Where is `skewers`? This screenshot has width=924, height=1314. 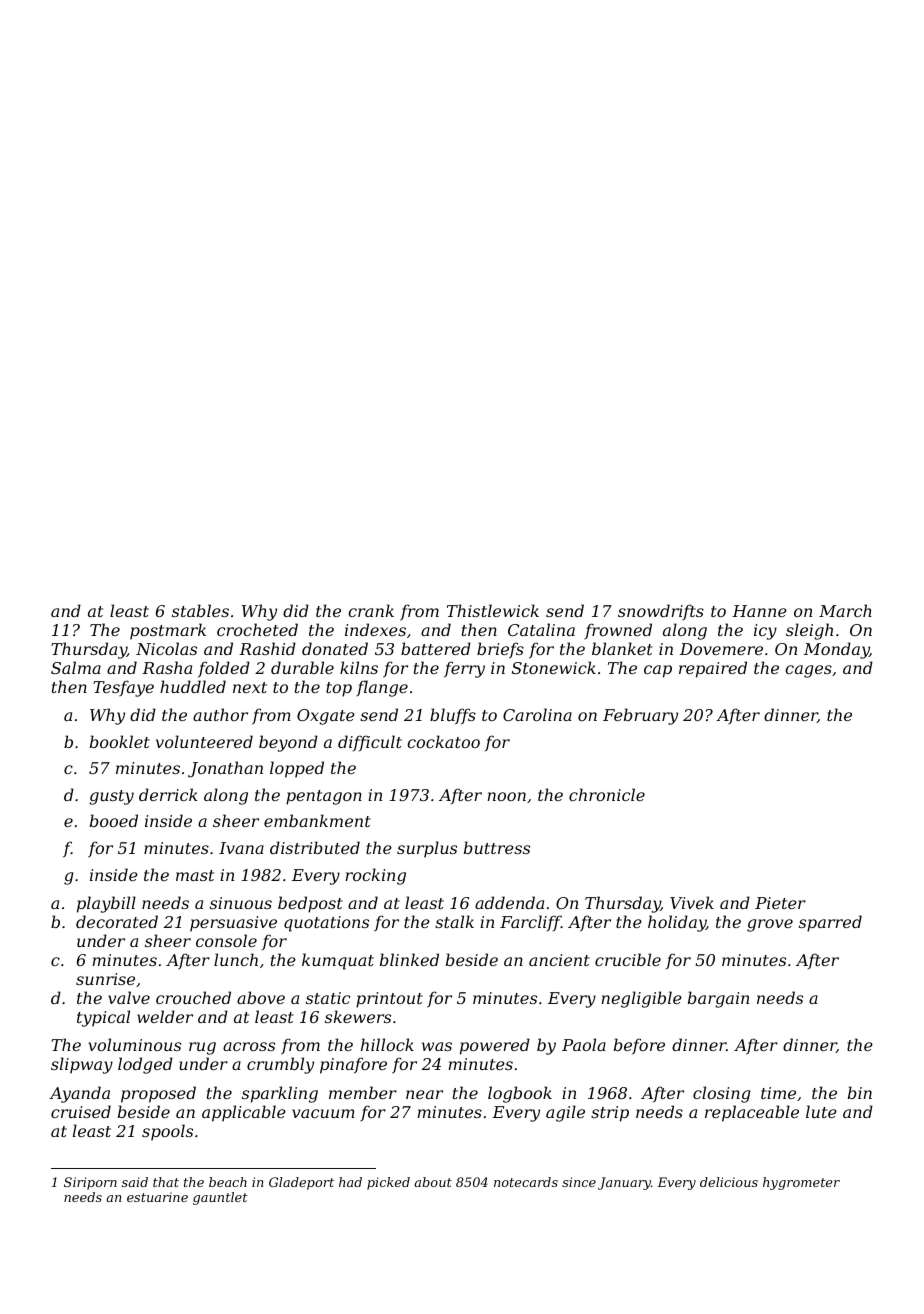 skewers is located at coordinates (358, 1016).
